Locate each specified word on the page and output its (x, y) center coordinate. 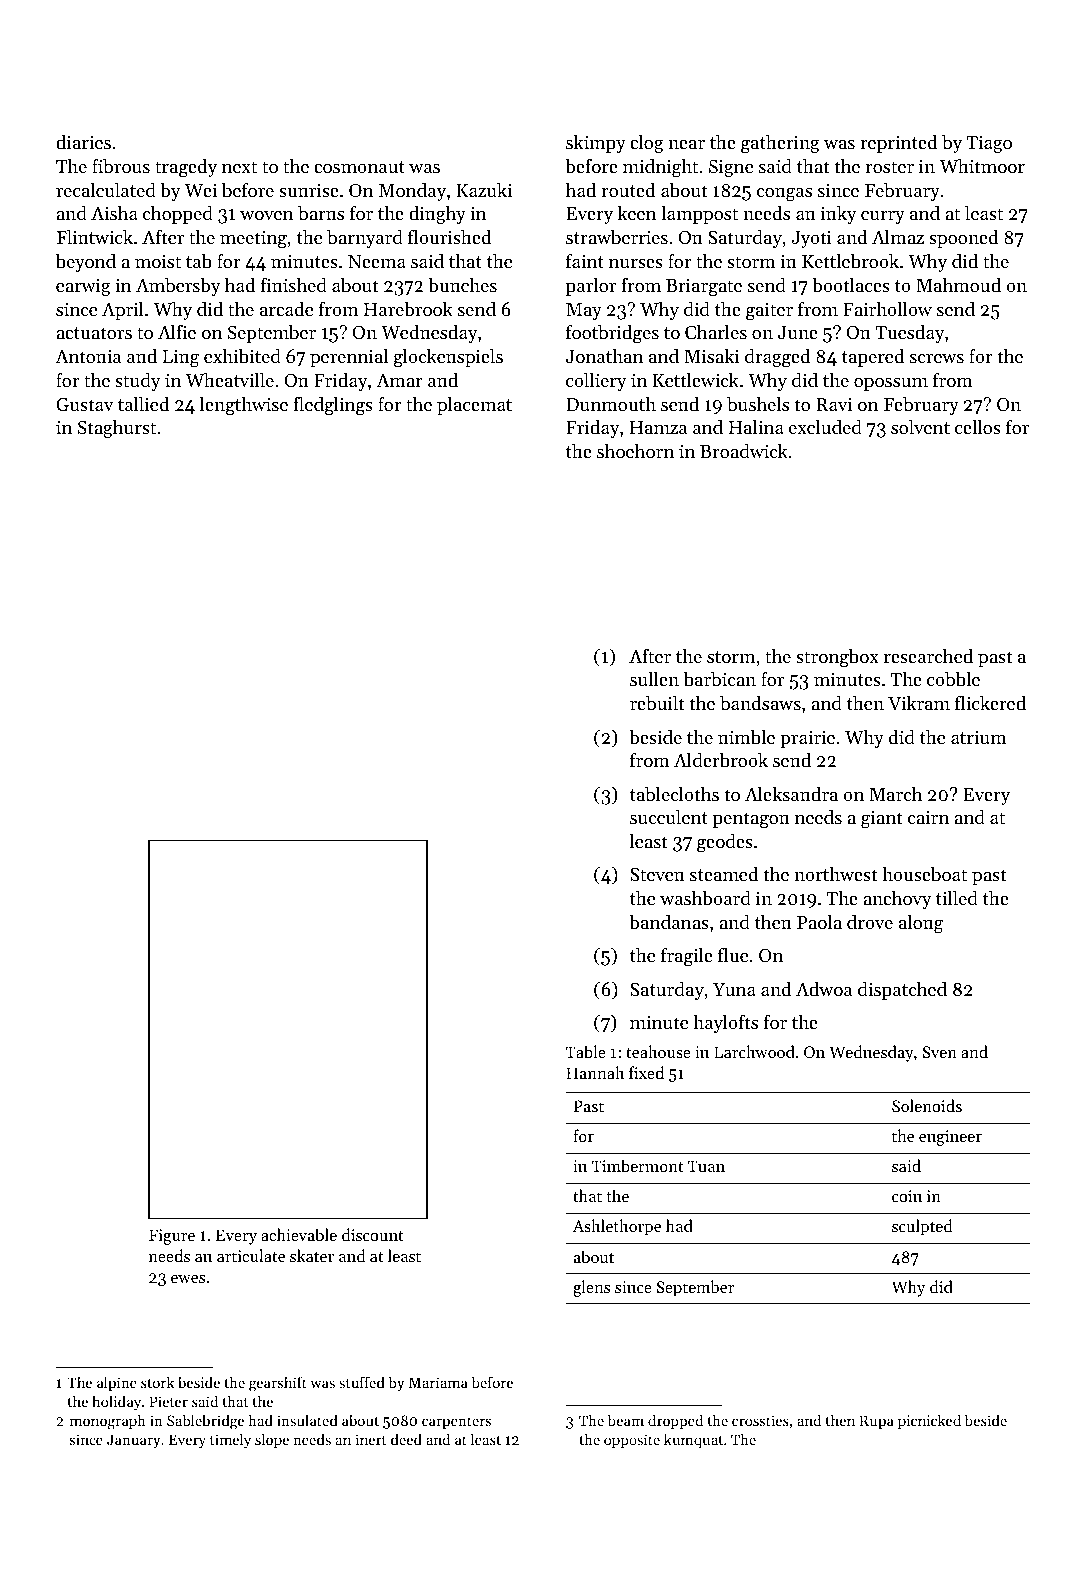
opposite (632, 1441)
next (239, 167)
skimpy (596, 144)
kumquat (693, 1441)
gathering (780, 144)
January (133, 1441)
